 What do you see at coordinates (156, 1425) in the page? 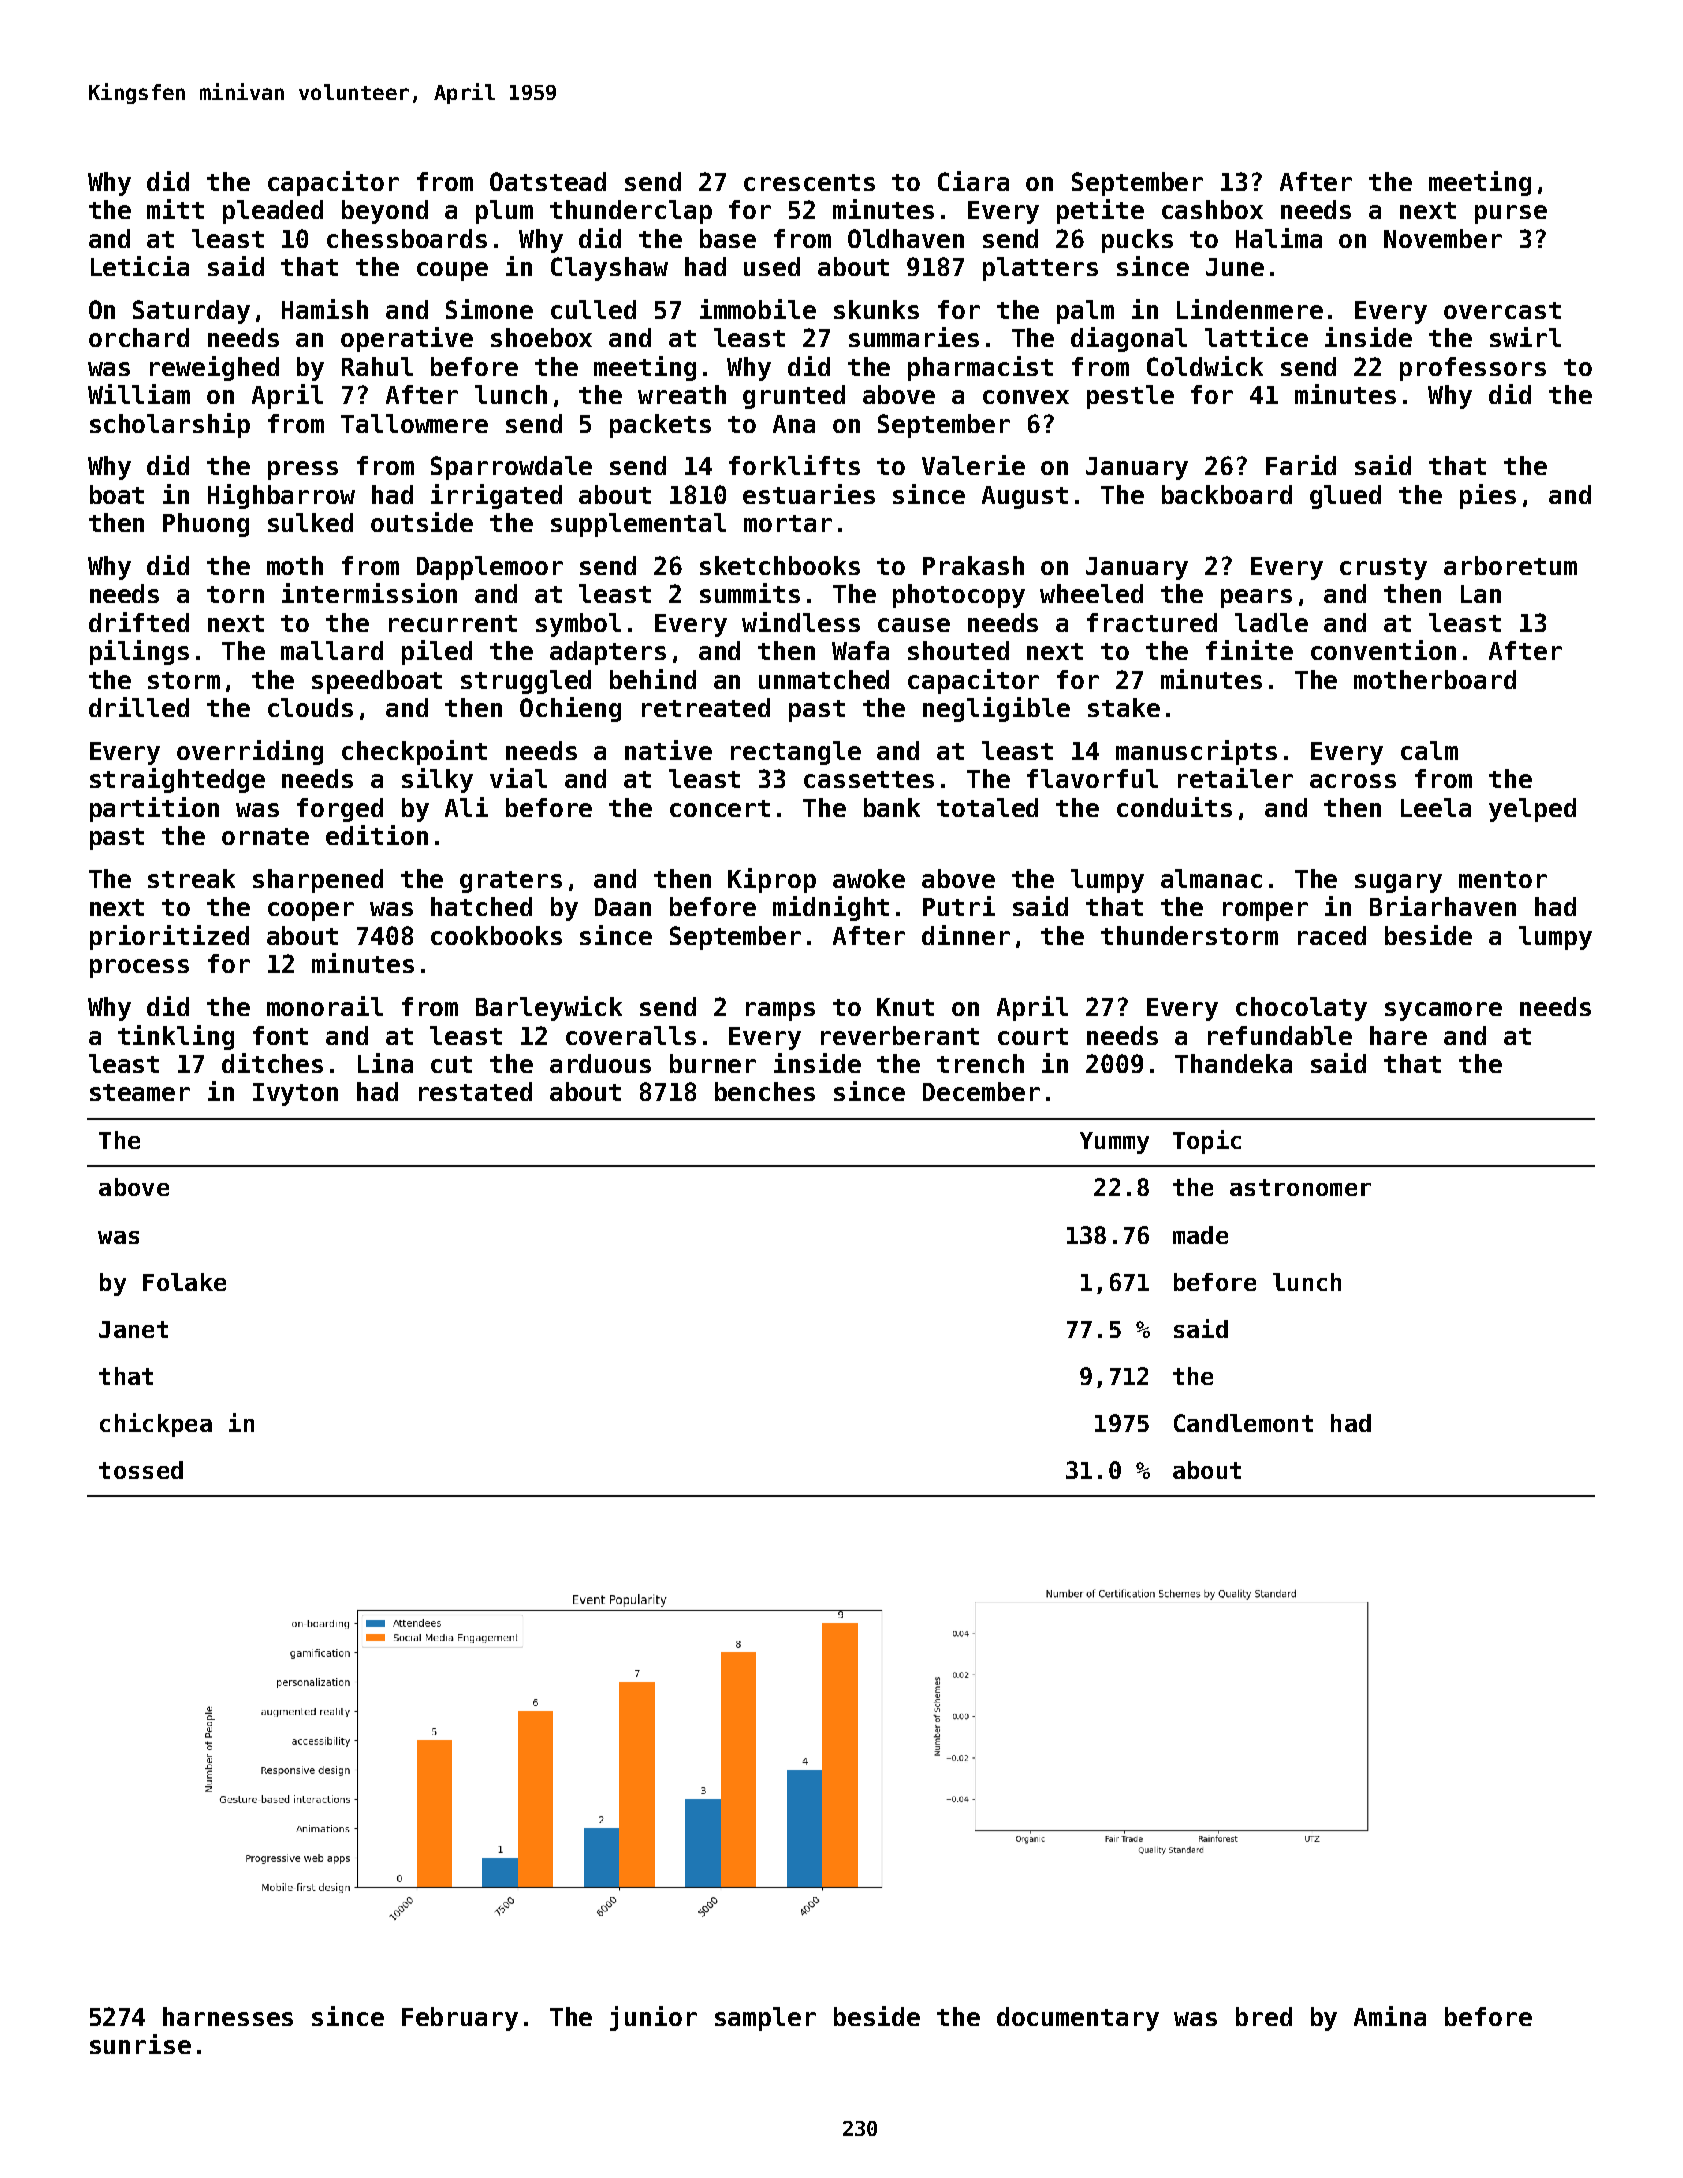
I see `chickpea` at bounding box center [156, 1425].
